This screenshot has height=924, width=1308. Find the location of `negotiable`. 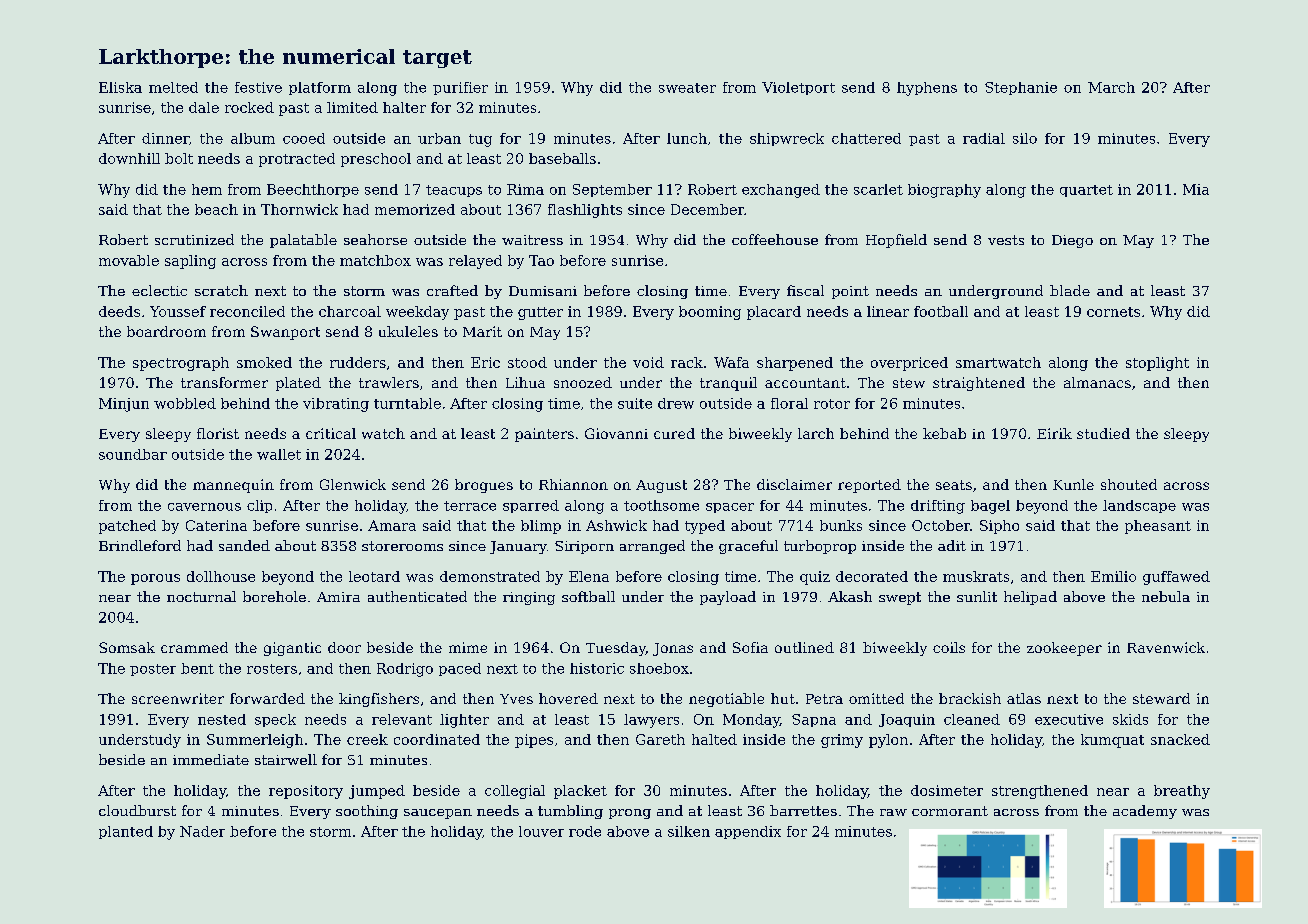

negotiable is located at coordinates (726, 700).
